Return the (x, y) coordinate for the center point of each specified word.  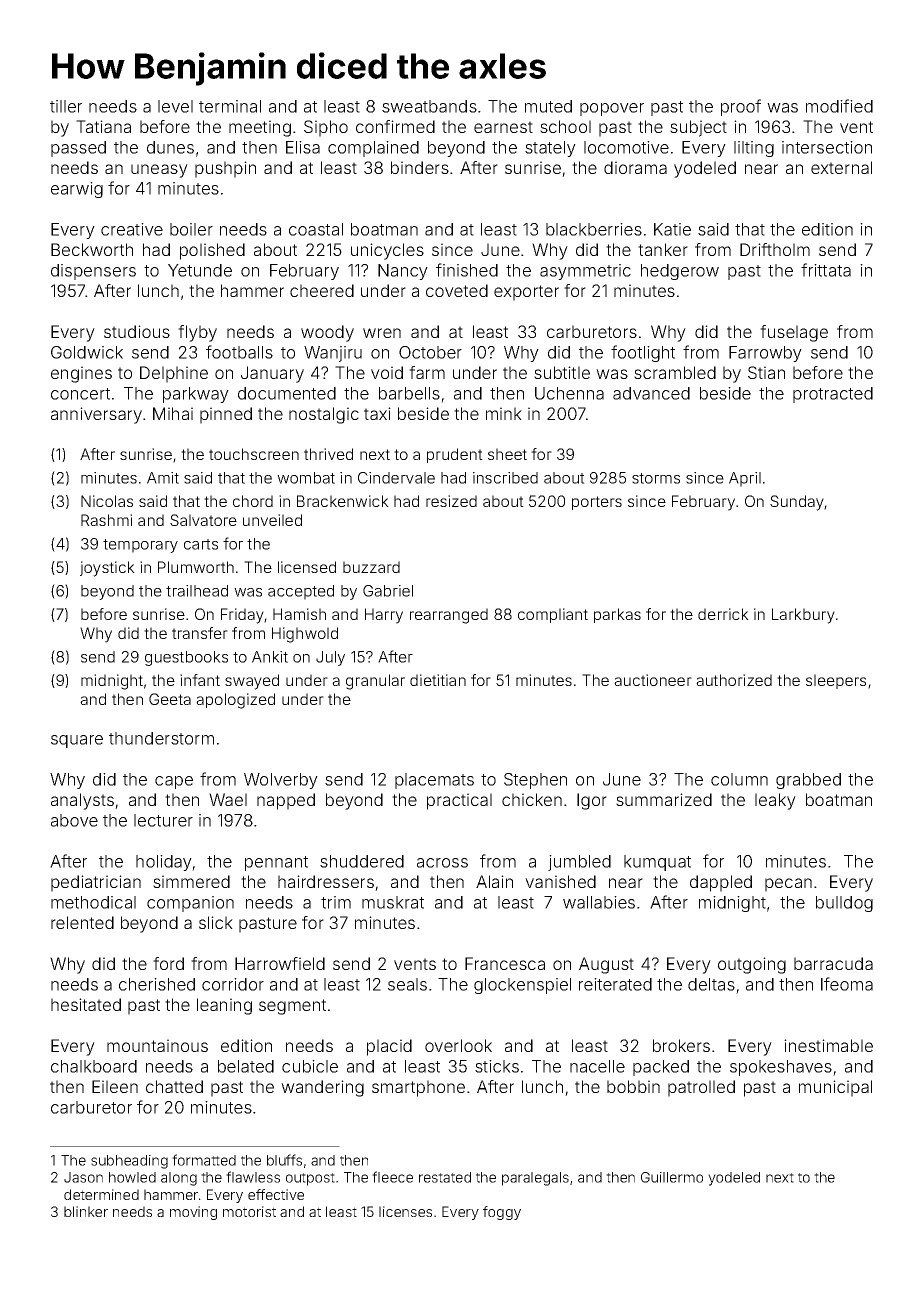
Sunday (797, 503)
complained (373, 149)
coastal (316, 229)
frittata (826, 270)
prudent (455, 455)
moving (193, 1213)
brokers (681, 1045)
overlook (458, 1045)
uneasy (159, 171)
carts (201, 544)
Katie (672, 229)
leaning (224, 1006)
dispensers (93, 272)
